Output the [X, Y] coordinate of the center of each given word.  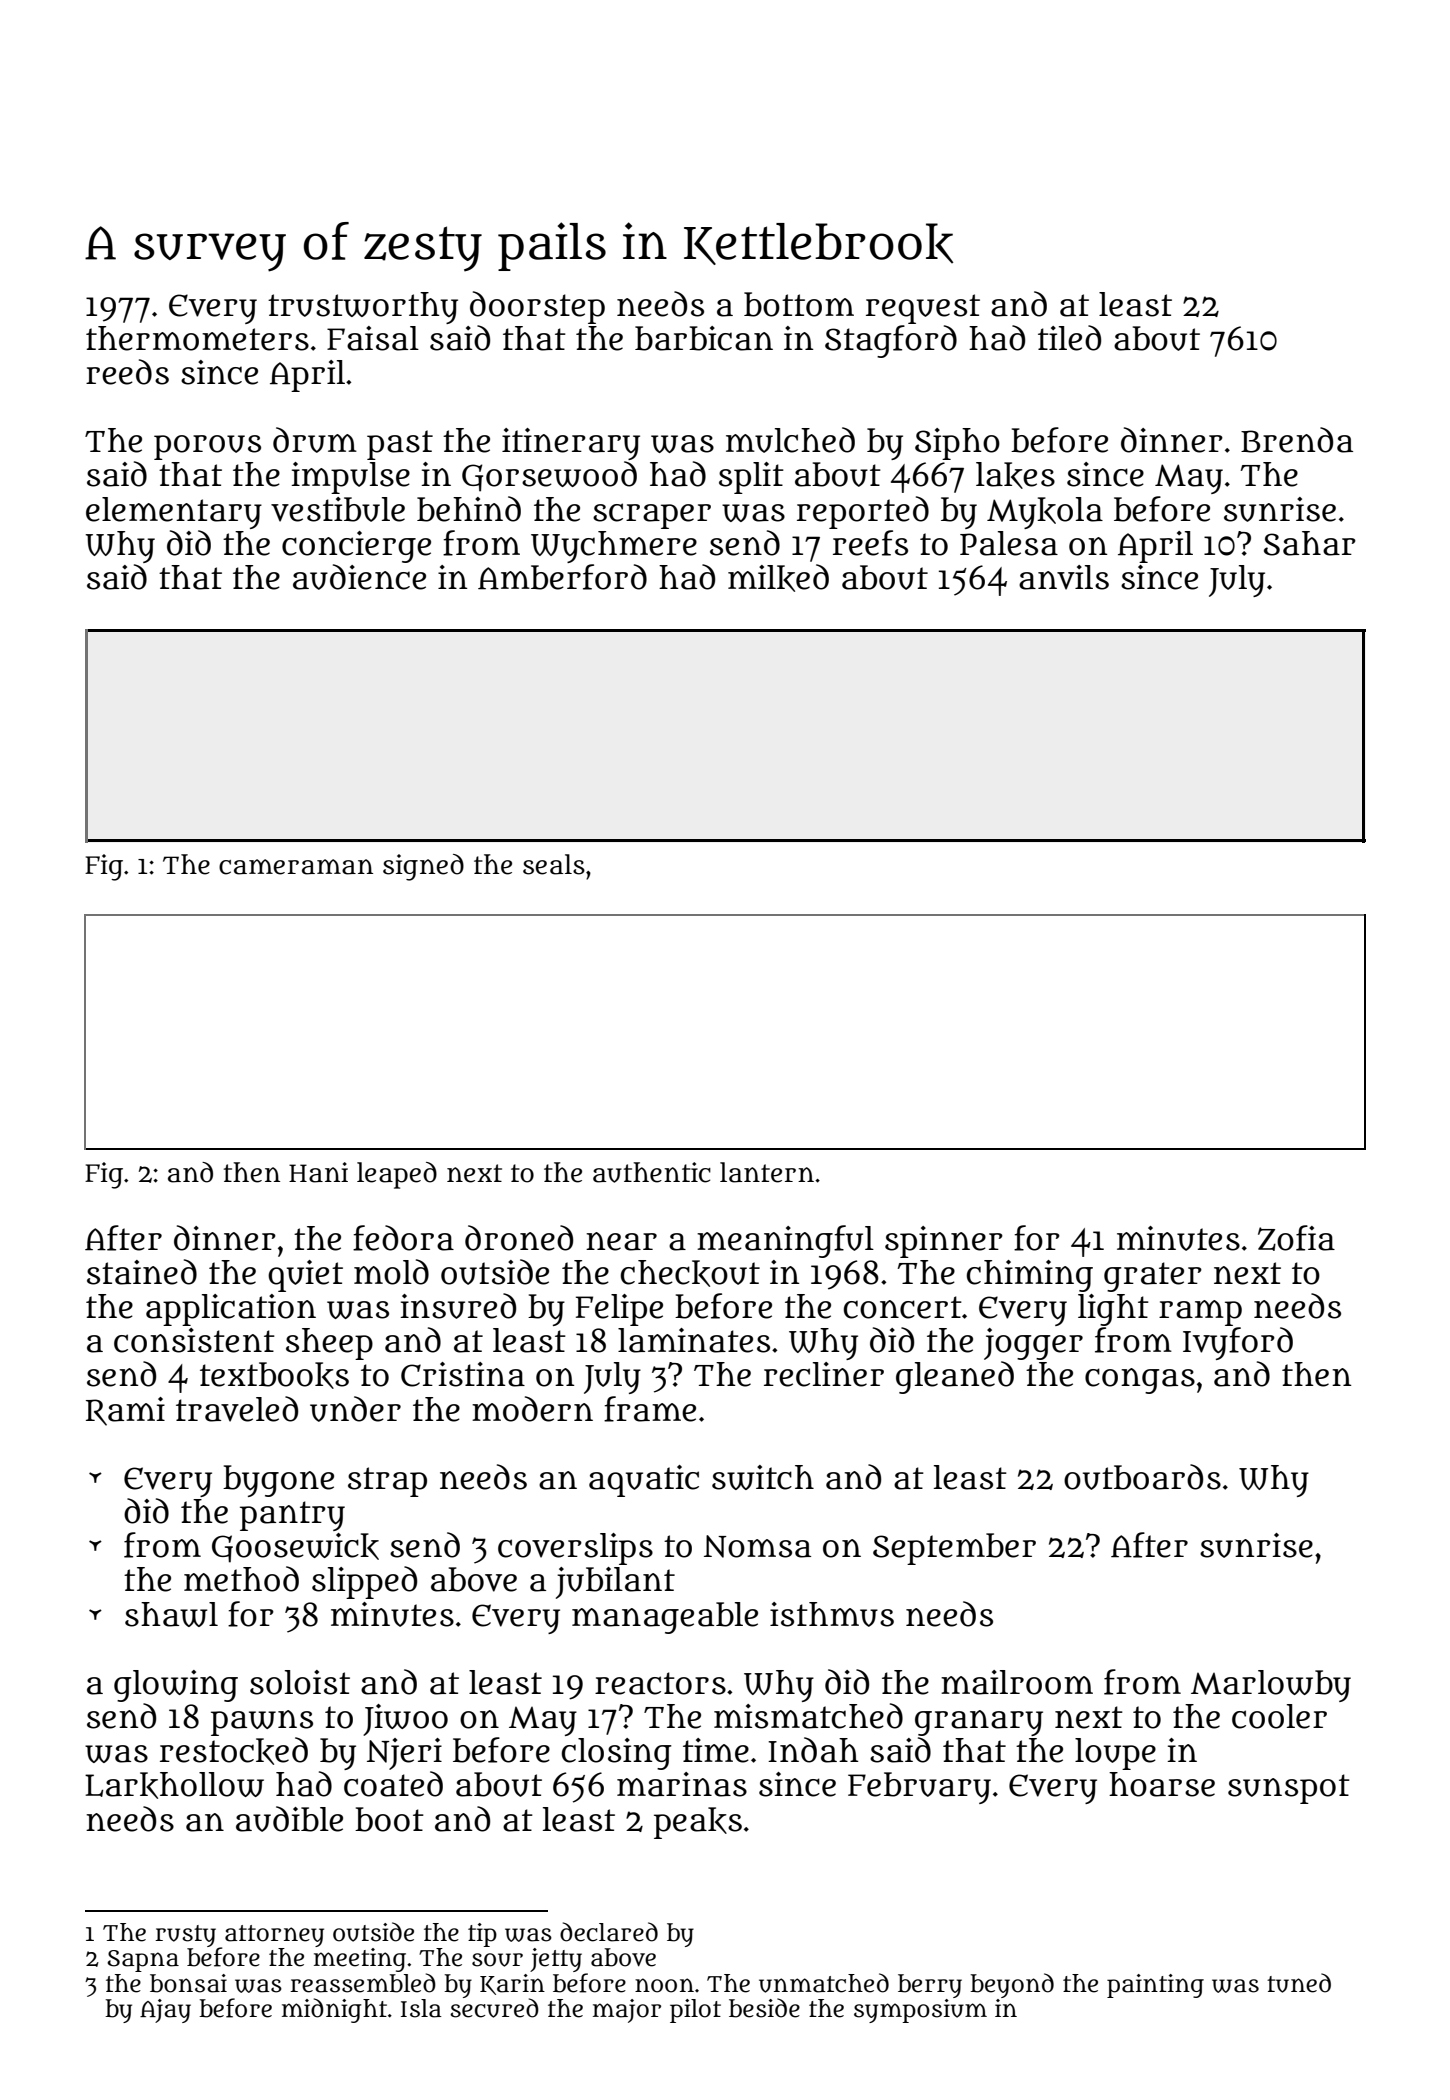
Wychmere [614, 547]
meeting [360, 1960]
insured [458, 1306]
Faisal [373, 338]
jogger [1033, 1344]
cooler [1279, 1716]
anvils [1064, 577]
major [627, 2011]
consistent [194, 1340]
